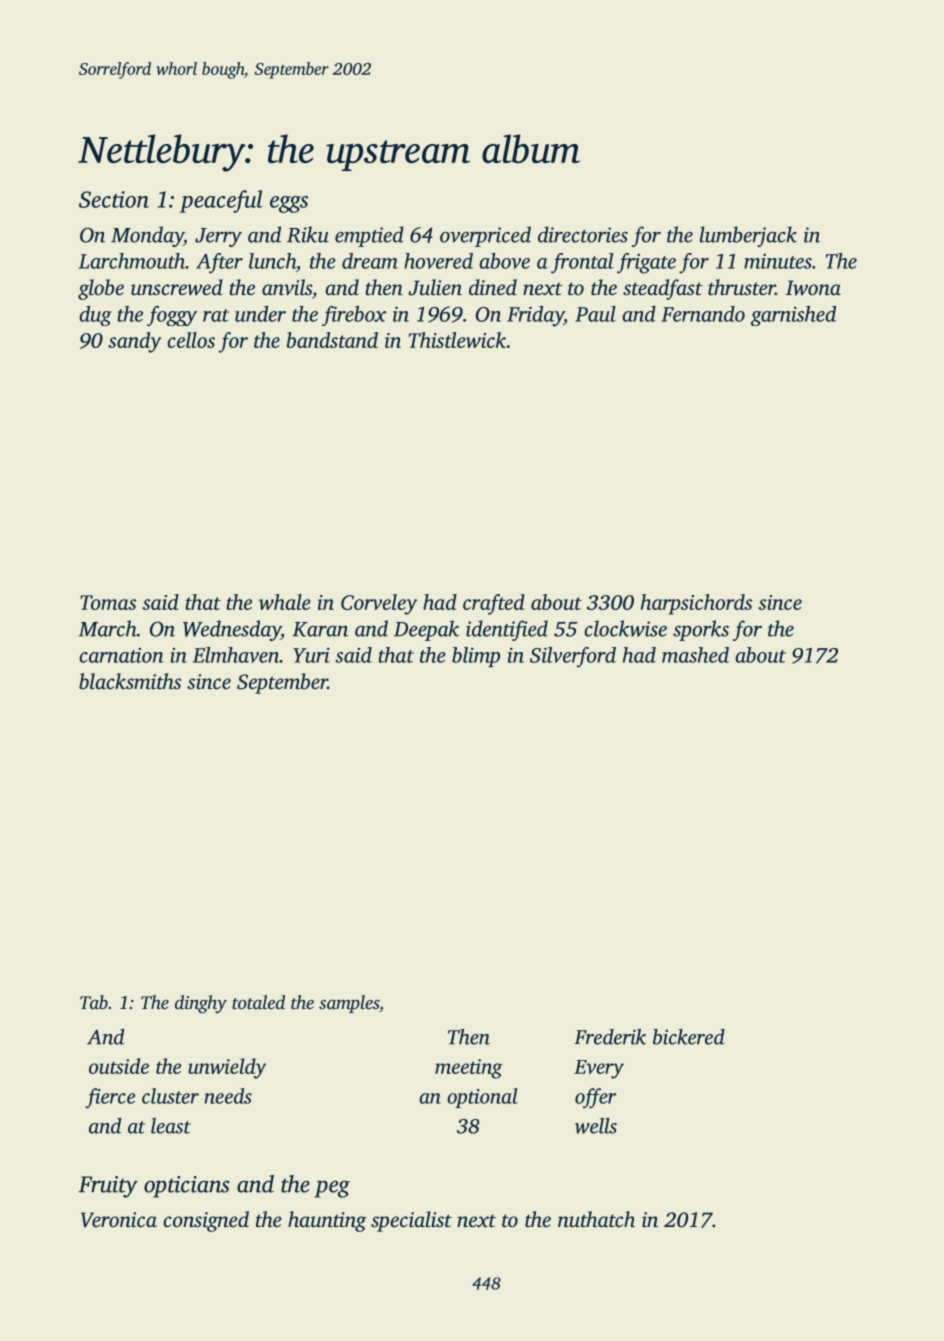  I want to click on blacksmiths, so click(130, 681).
